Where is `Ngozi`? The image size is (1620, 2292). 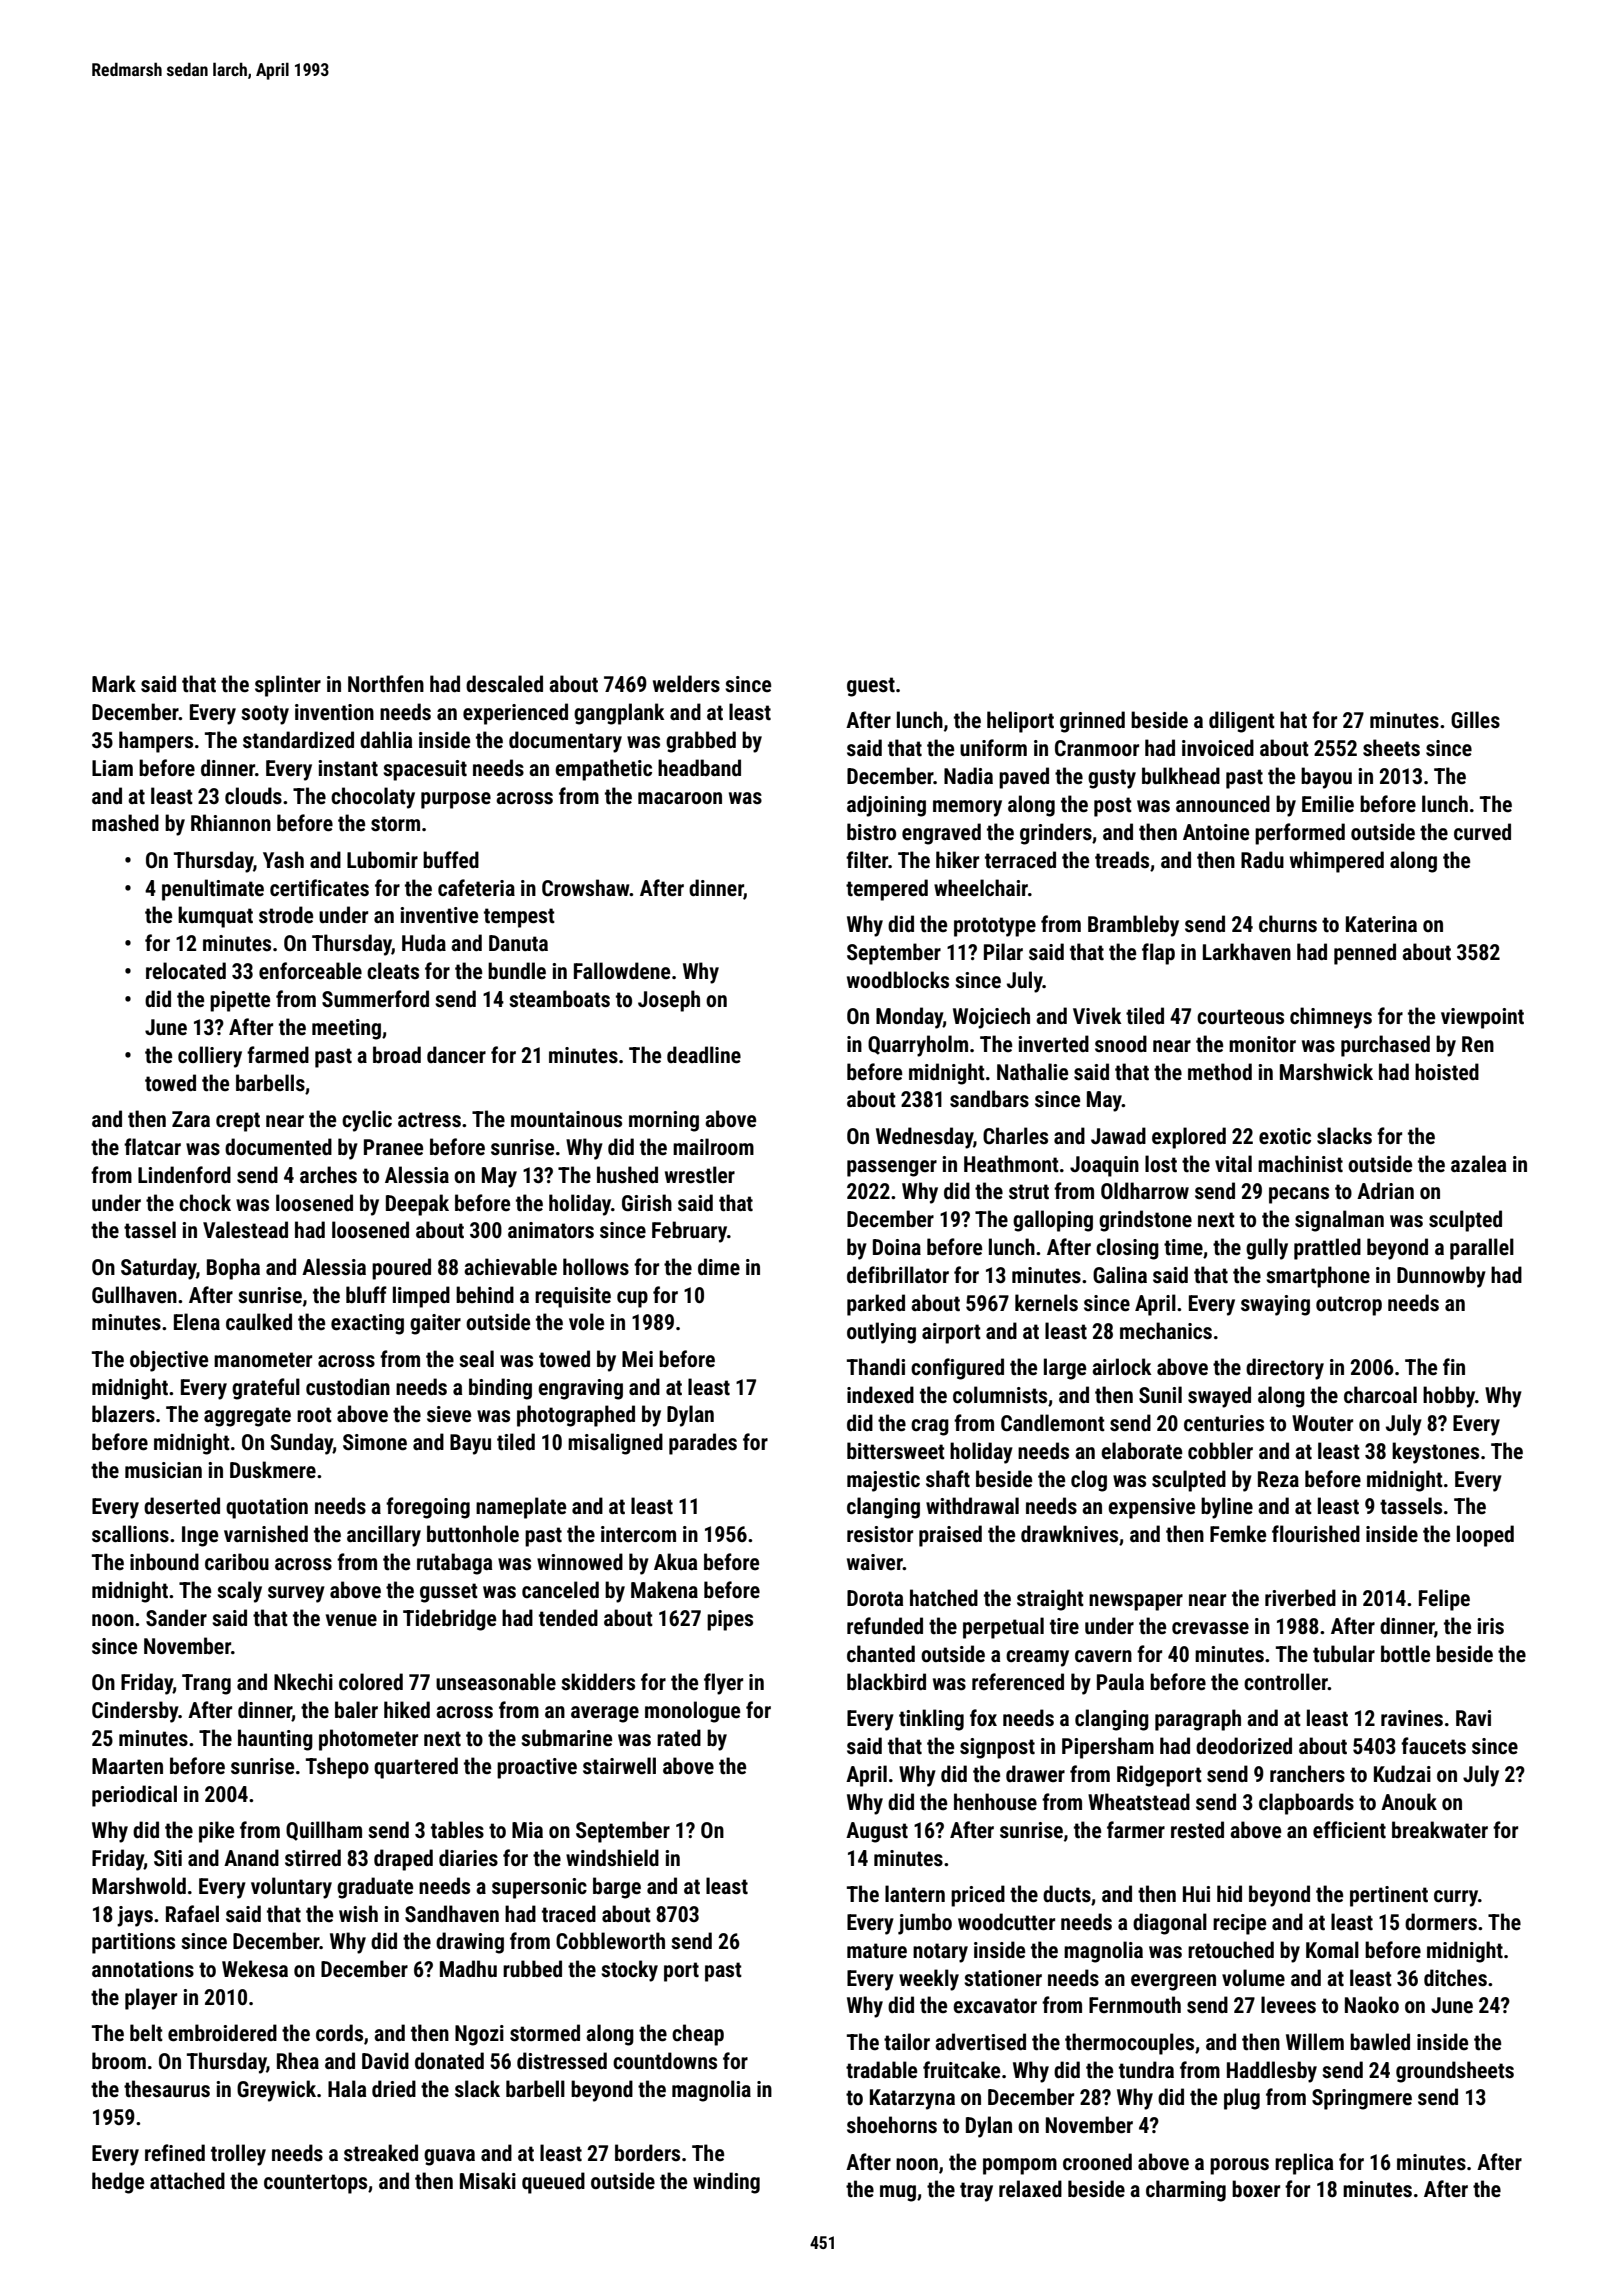
Ngozi is located at coordinates (479, 2035).
